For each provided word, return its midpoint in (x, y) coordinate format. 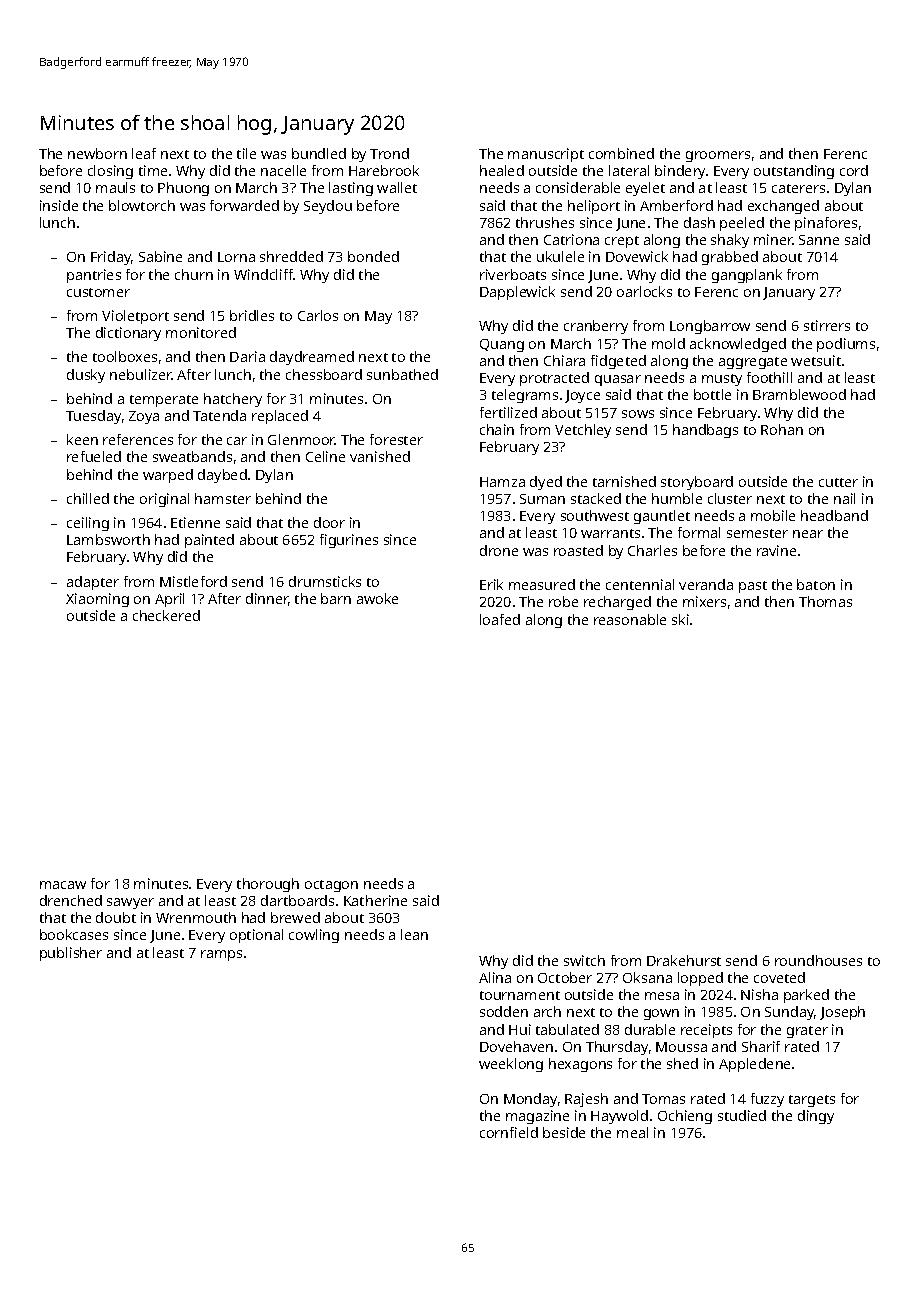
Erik (491, 584)
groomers (718, 156)
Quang (502, 345)
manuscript (546, 155)
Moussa (681, 1047)
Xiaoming (97, 600)
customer (98, 292)
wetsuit (816, 360)
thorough (268, 885)
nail (844, 498)
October (565, 977)
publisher (71, 954)
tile (246, 153)
